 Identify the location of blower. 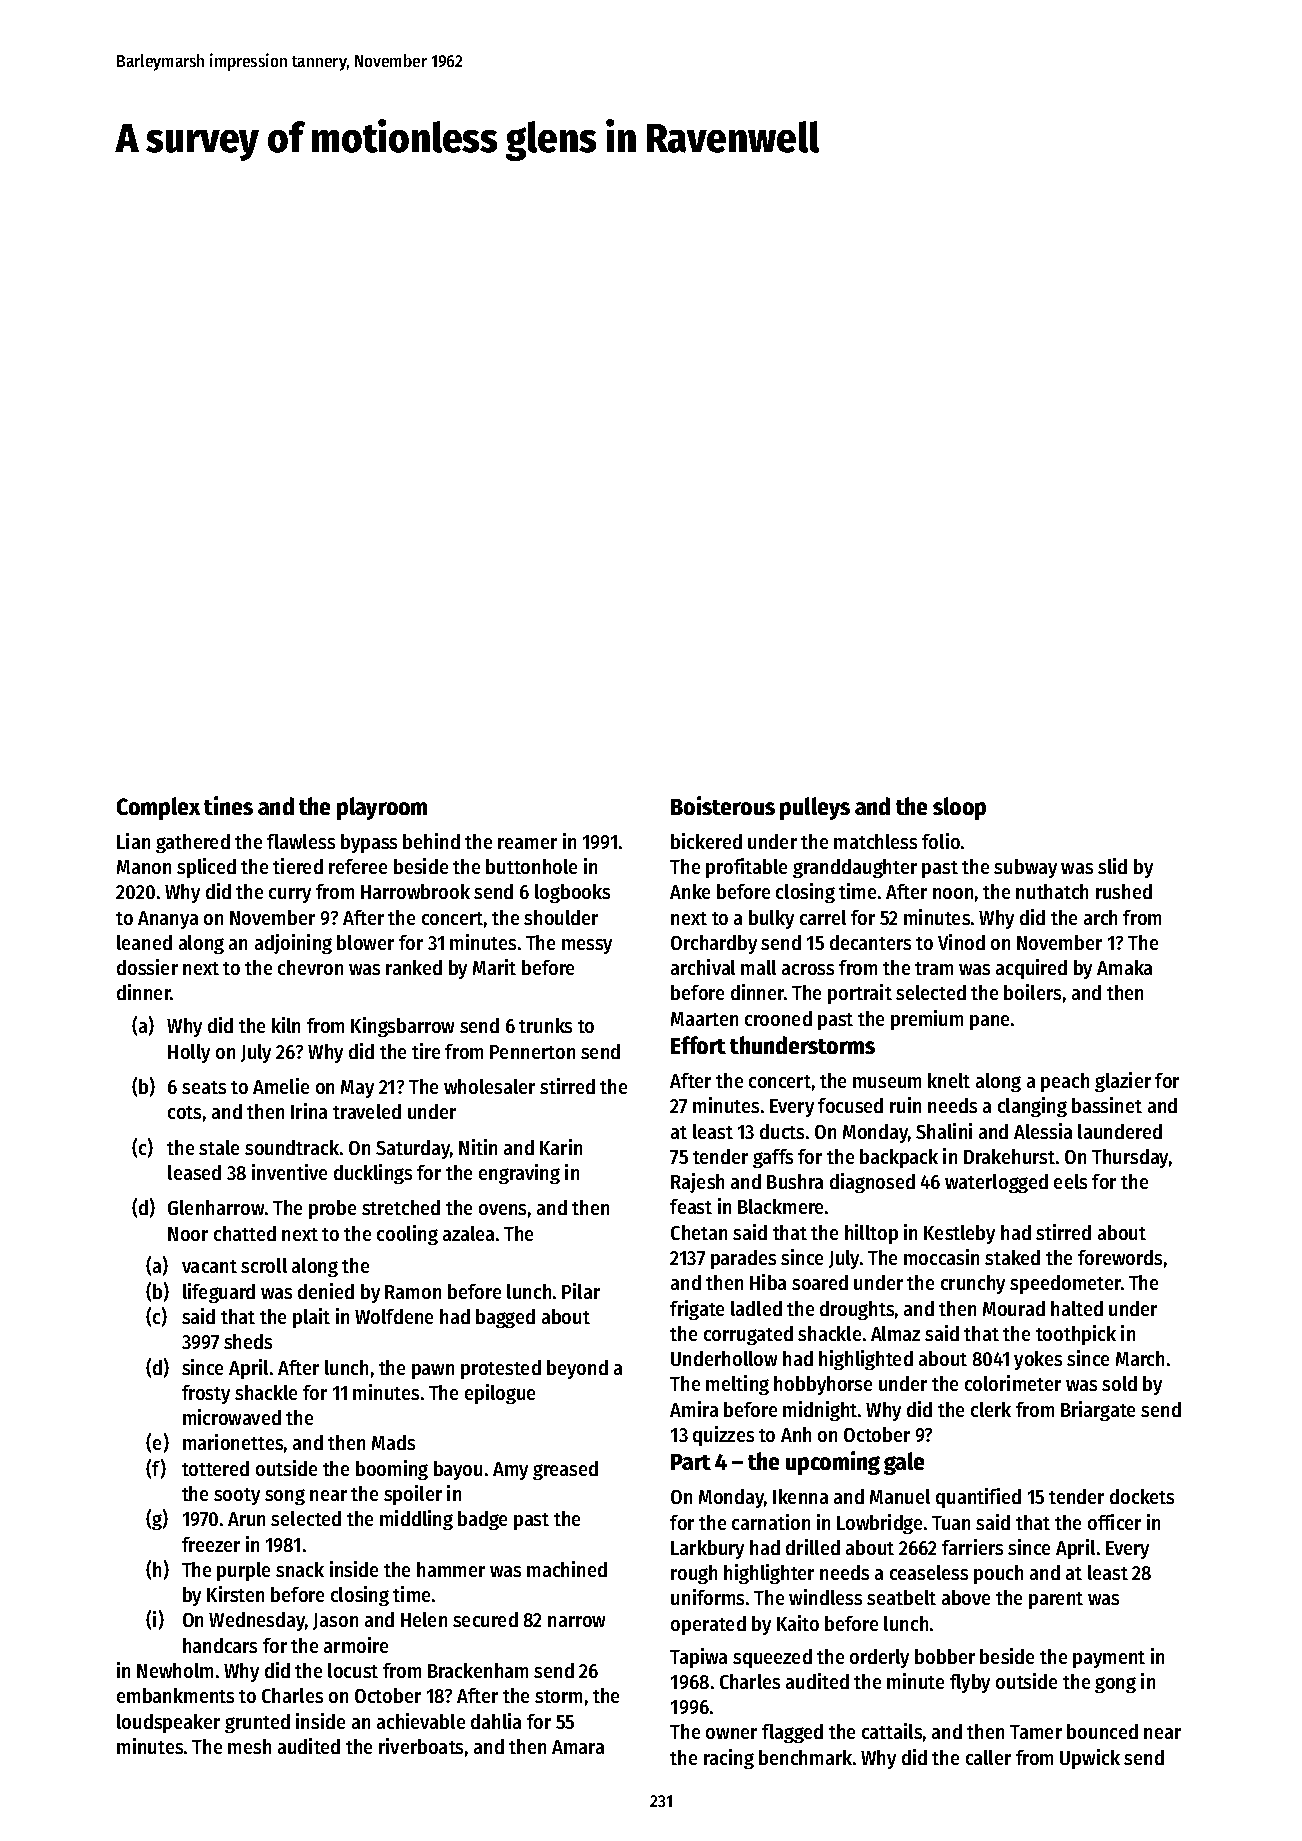
(365, 942).
